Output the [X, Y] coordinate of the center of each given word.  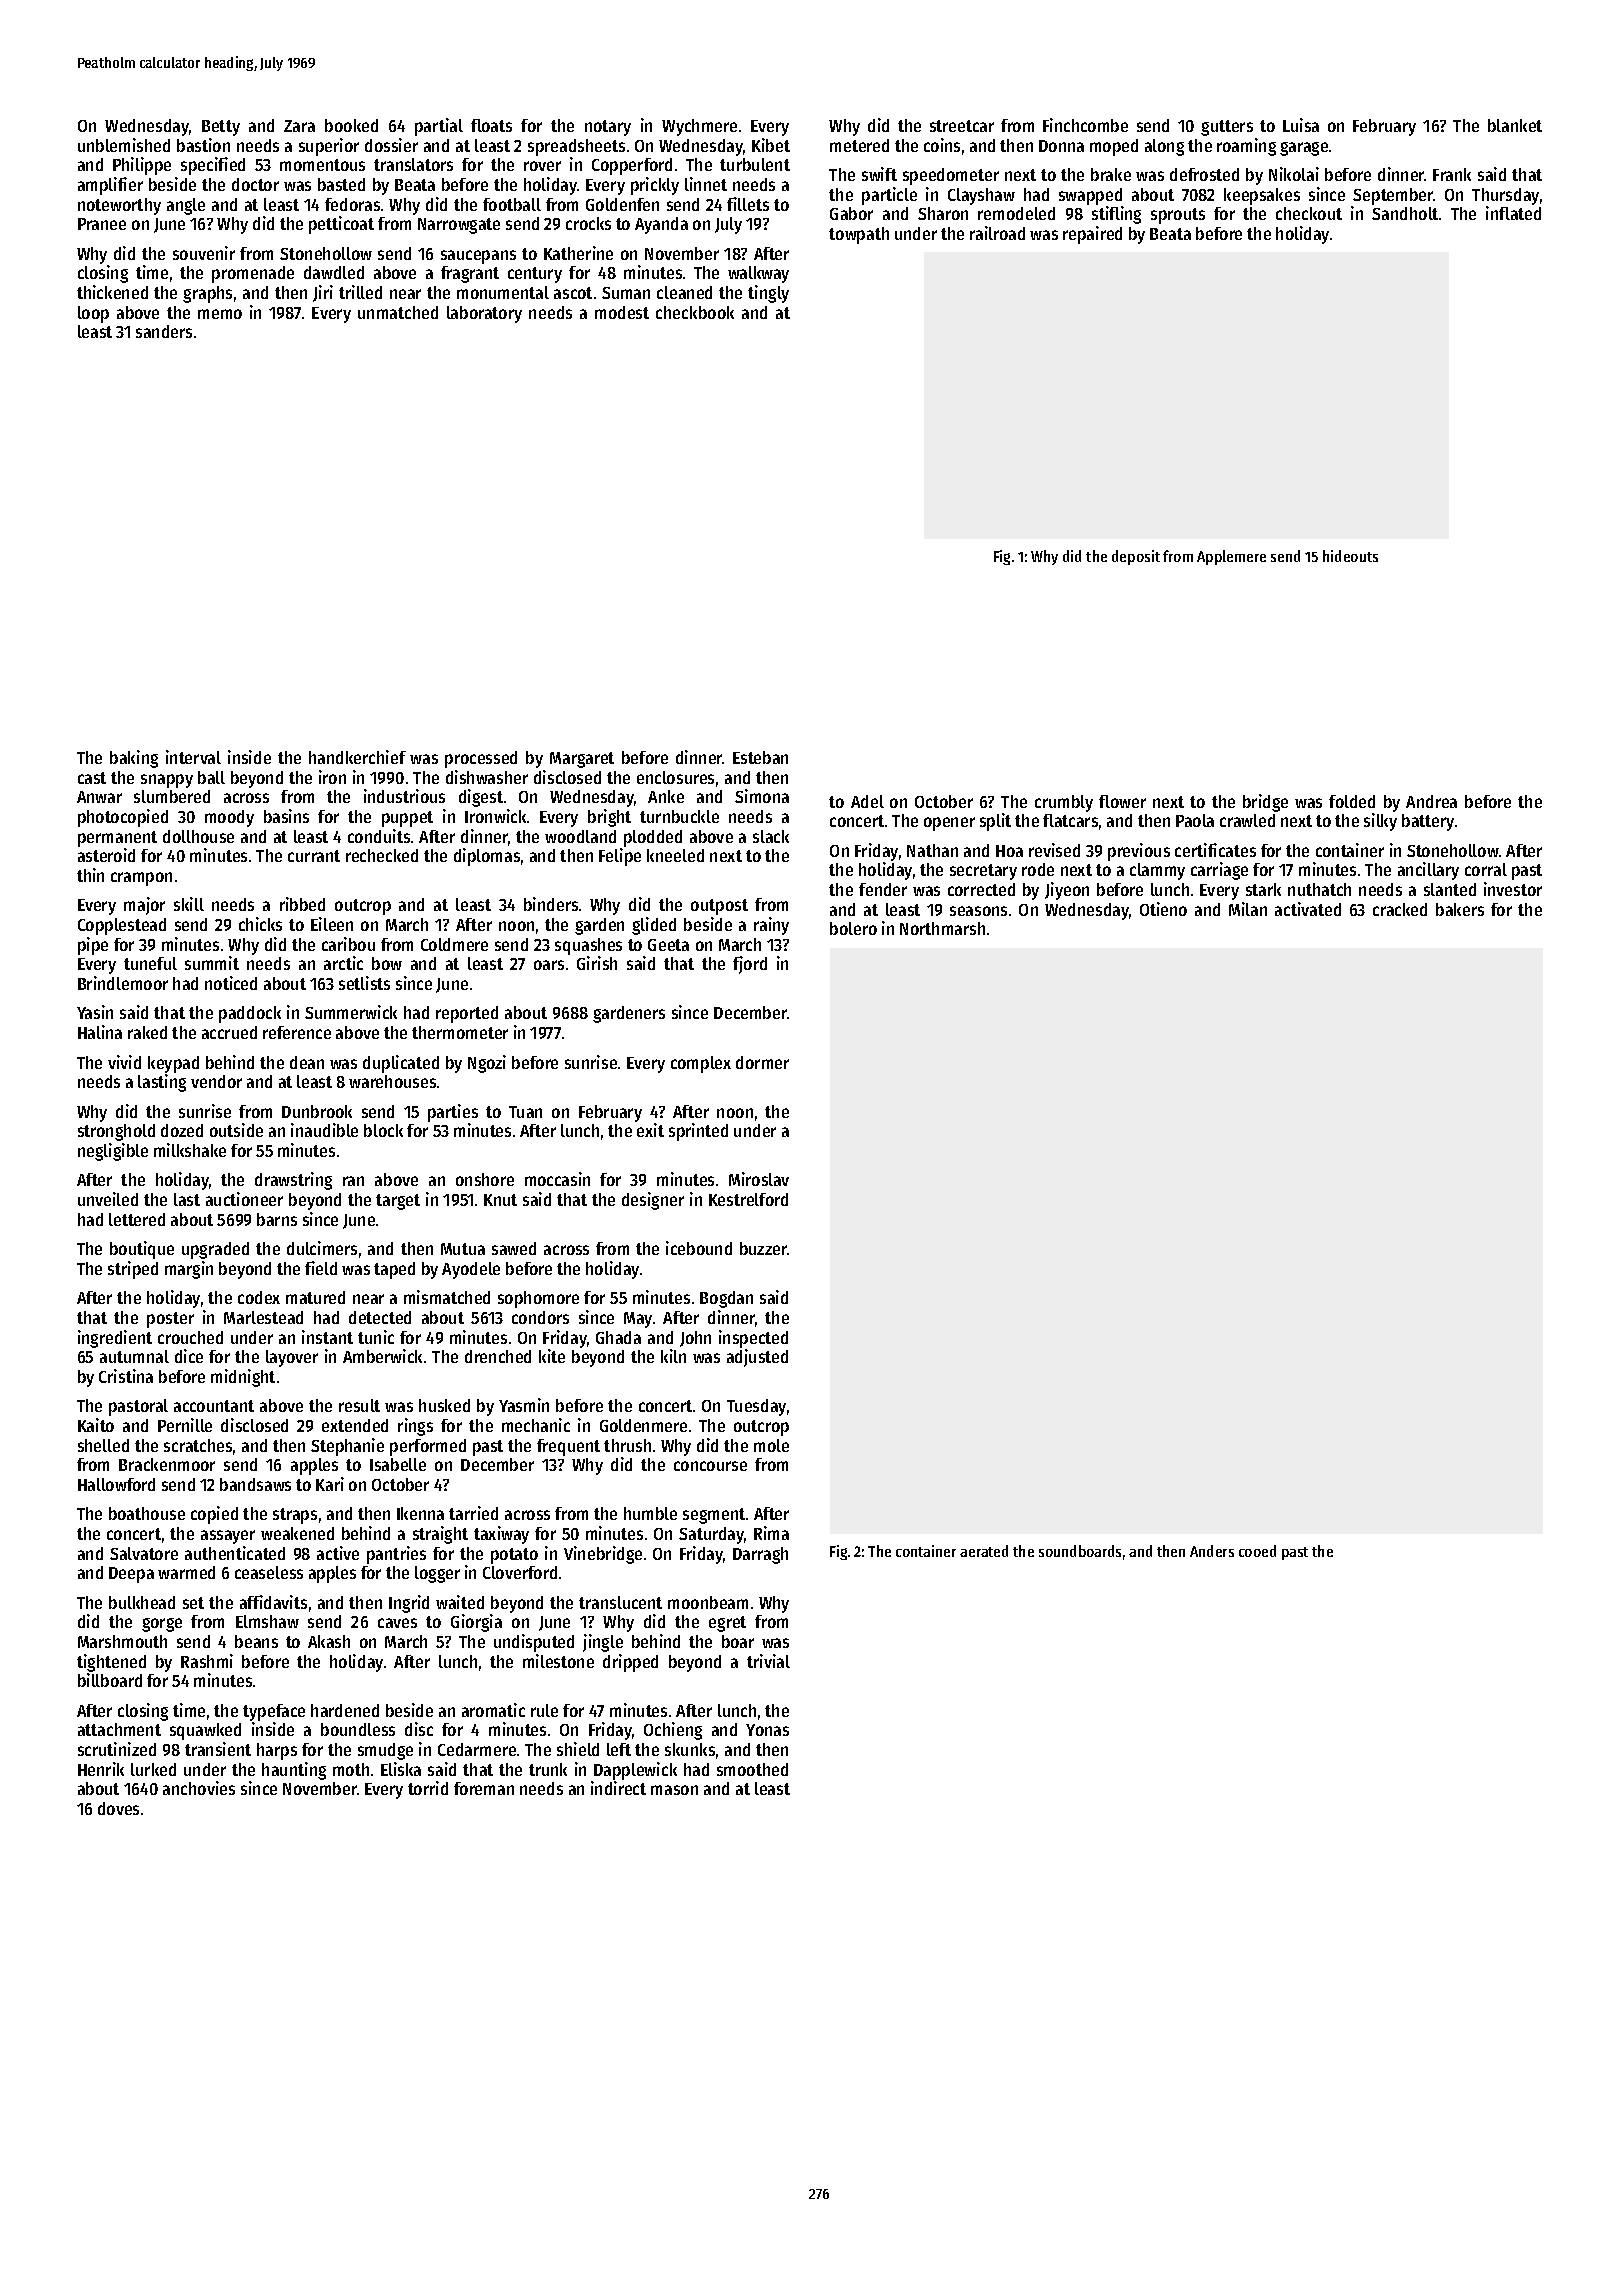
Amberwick [382, 1356]
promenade [253, 274]
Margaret [582, 760]
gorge [162, 1625]
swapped [1090, 196]
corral [1486, 869]
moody [229, 818]
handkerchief [357, 757]
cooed [1257, 1551]
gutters [1227, 128]
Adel [867, 801]
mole [771, 1445]
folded [1352, 801]
